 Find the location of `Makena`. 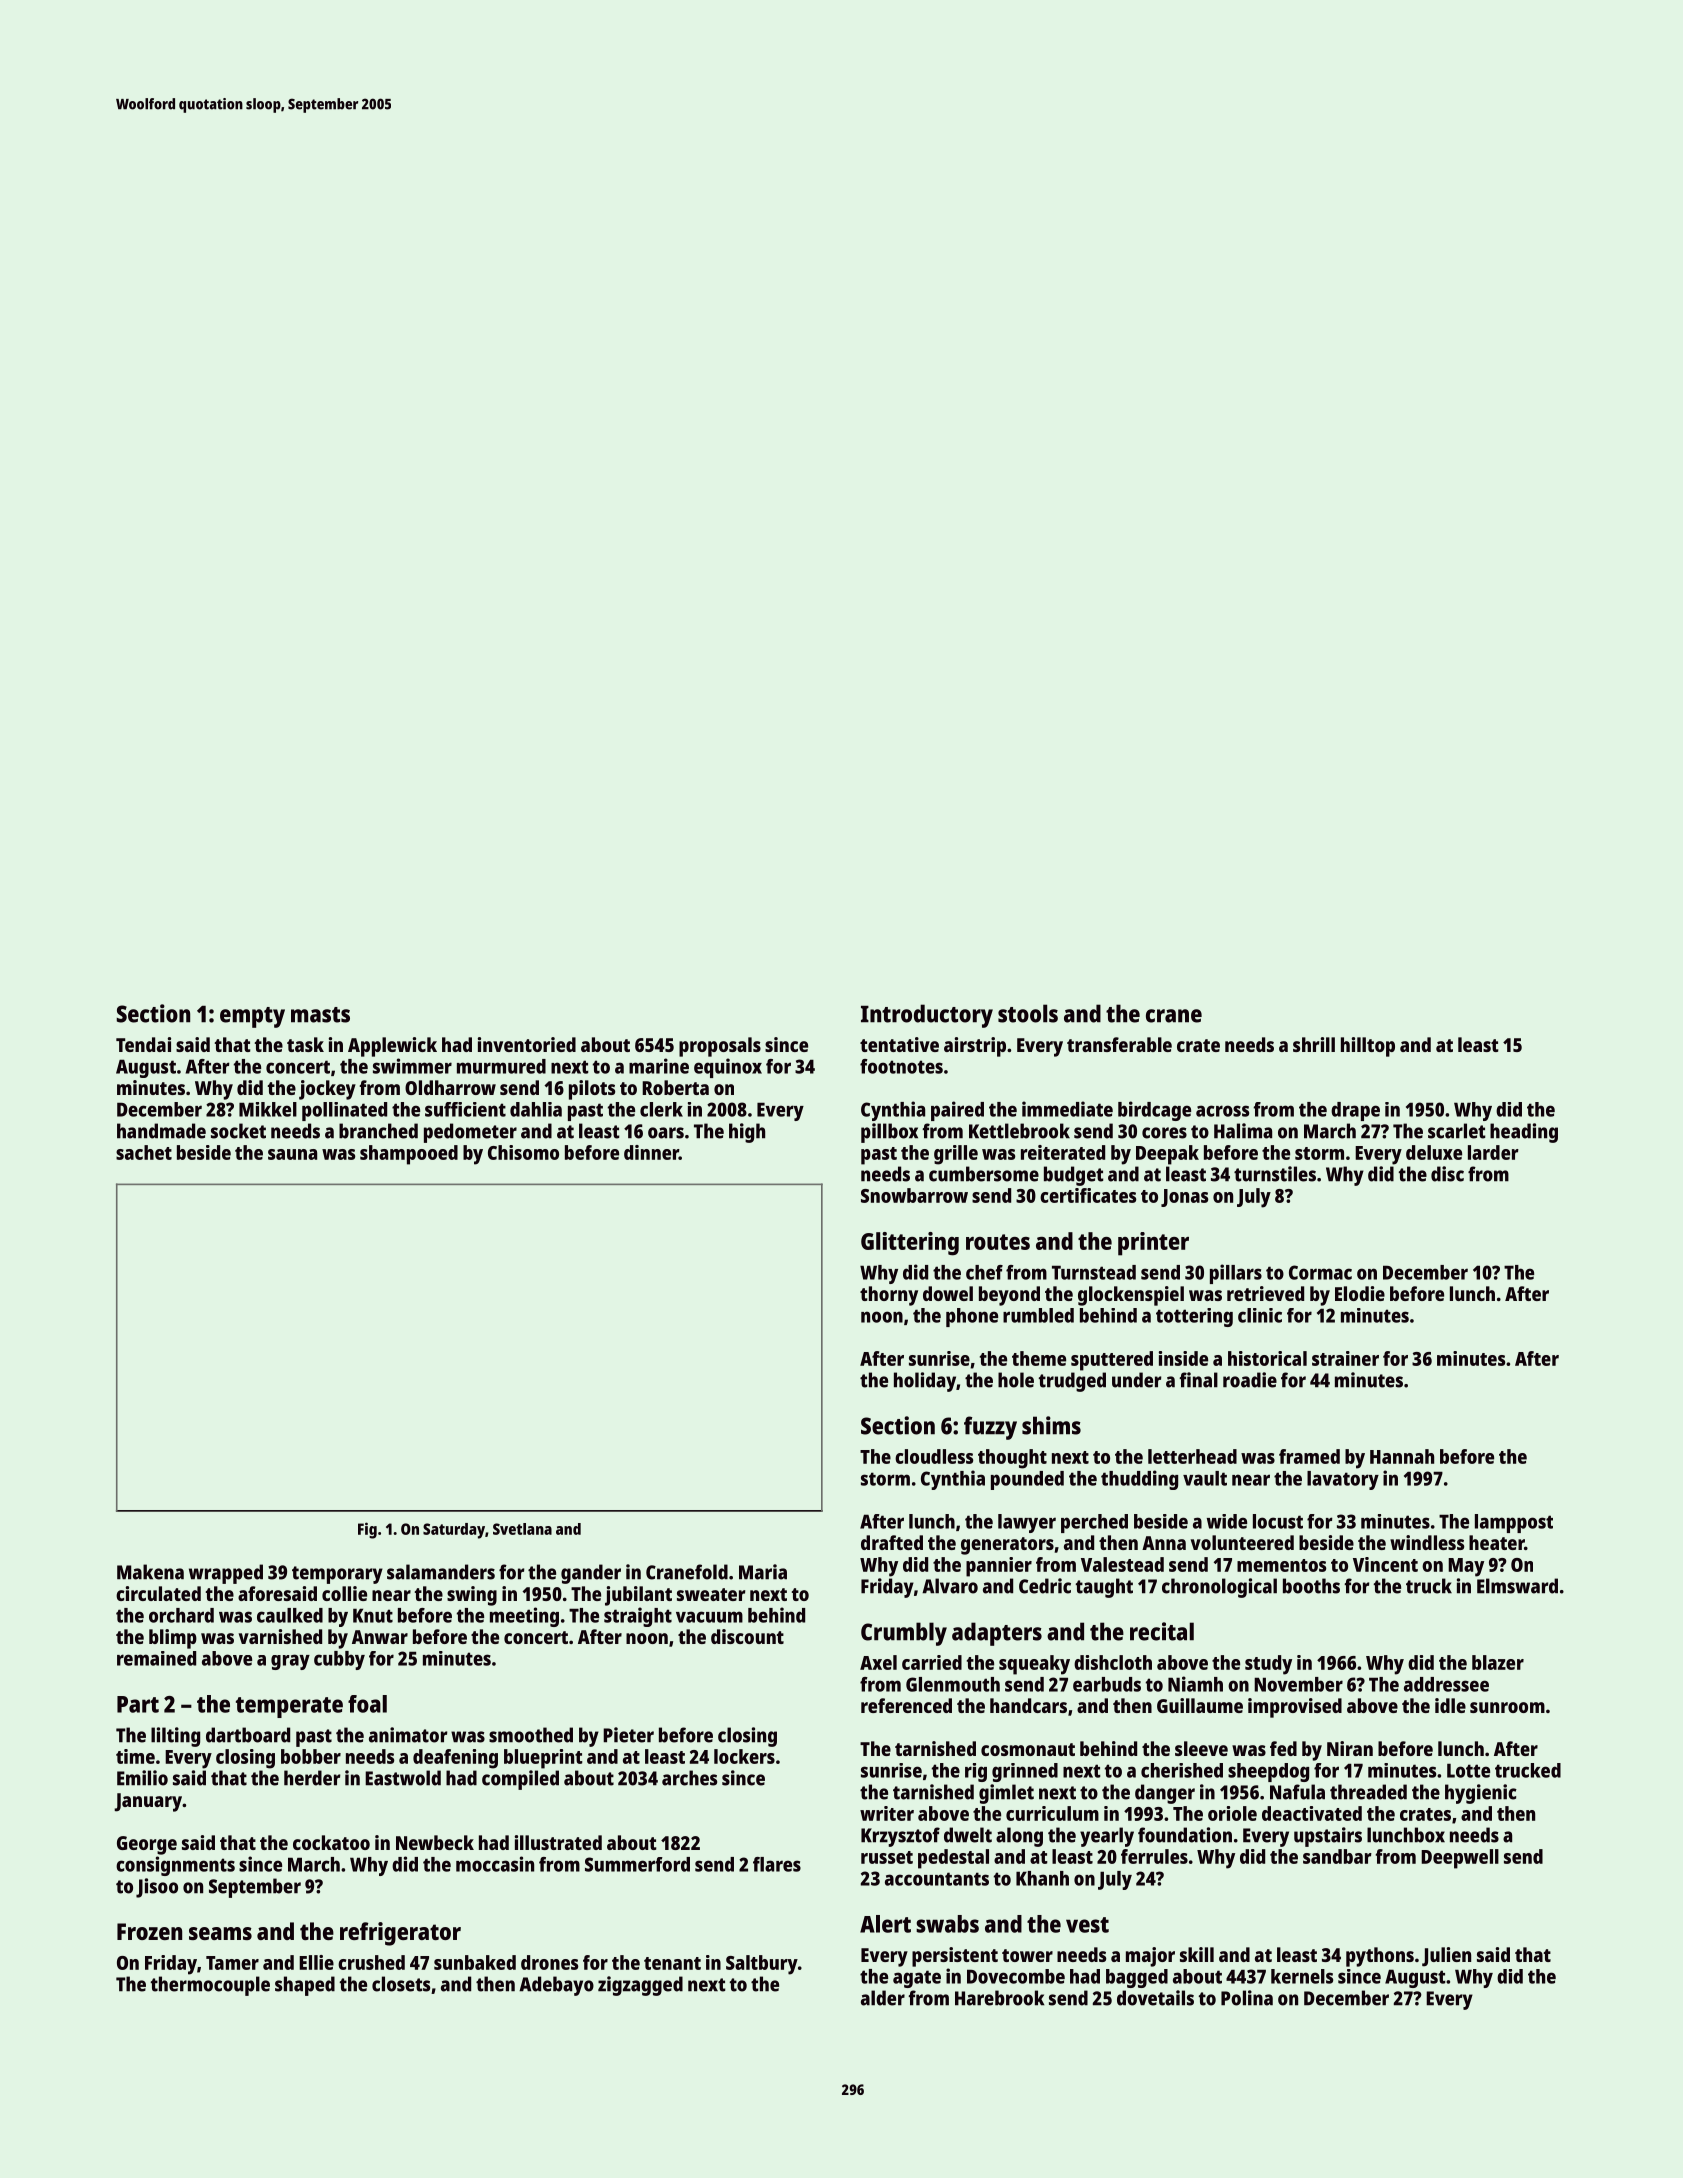

Makena is located at coordinates (150, 1572).
